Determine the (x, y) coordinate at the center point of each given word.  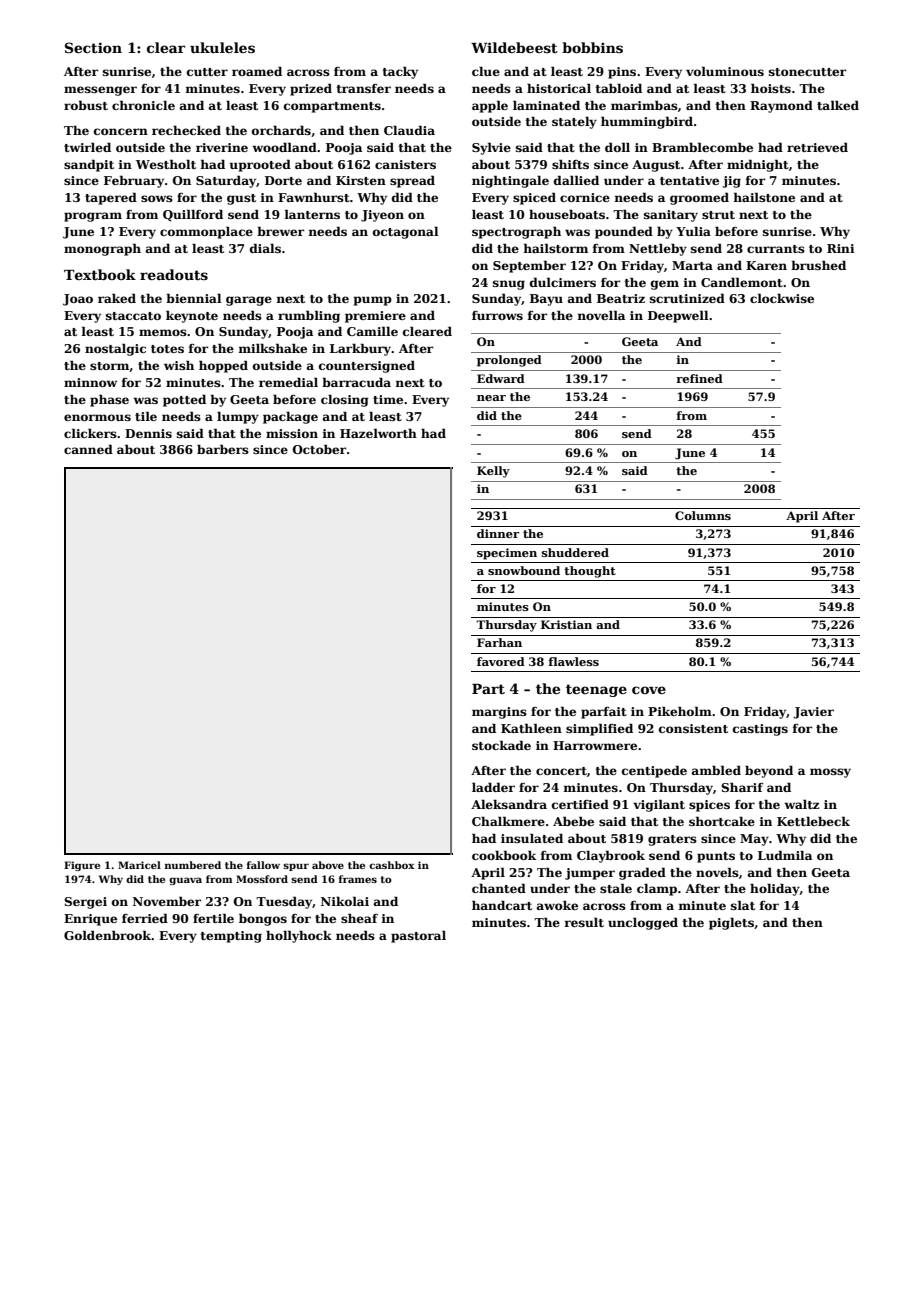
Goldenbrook (107, 935)
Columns (703, 515)
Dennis (148, 433)
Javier (813, 713)
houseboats (567, 214)
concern (121, 131)
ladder (493, 787)
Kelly (493, 472)
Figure (82, 866)
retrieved (817, 147)
